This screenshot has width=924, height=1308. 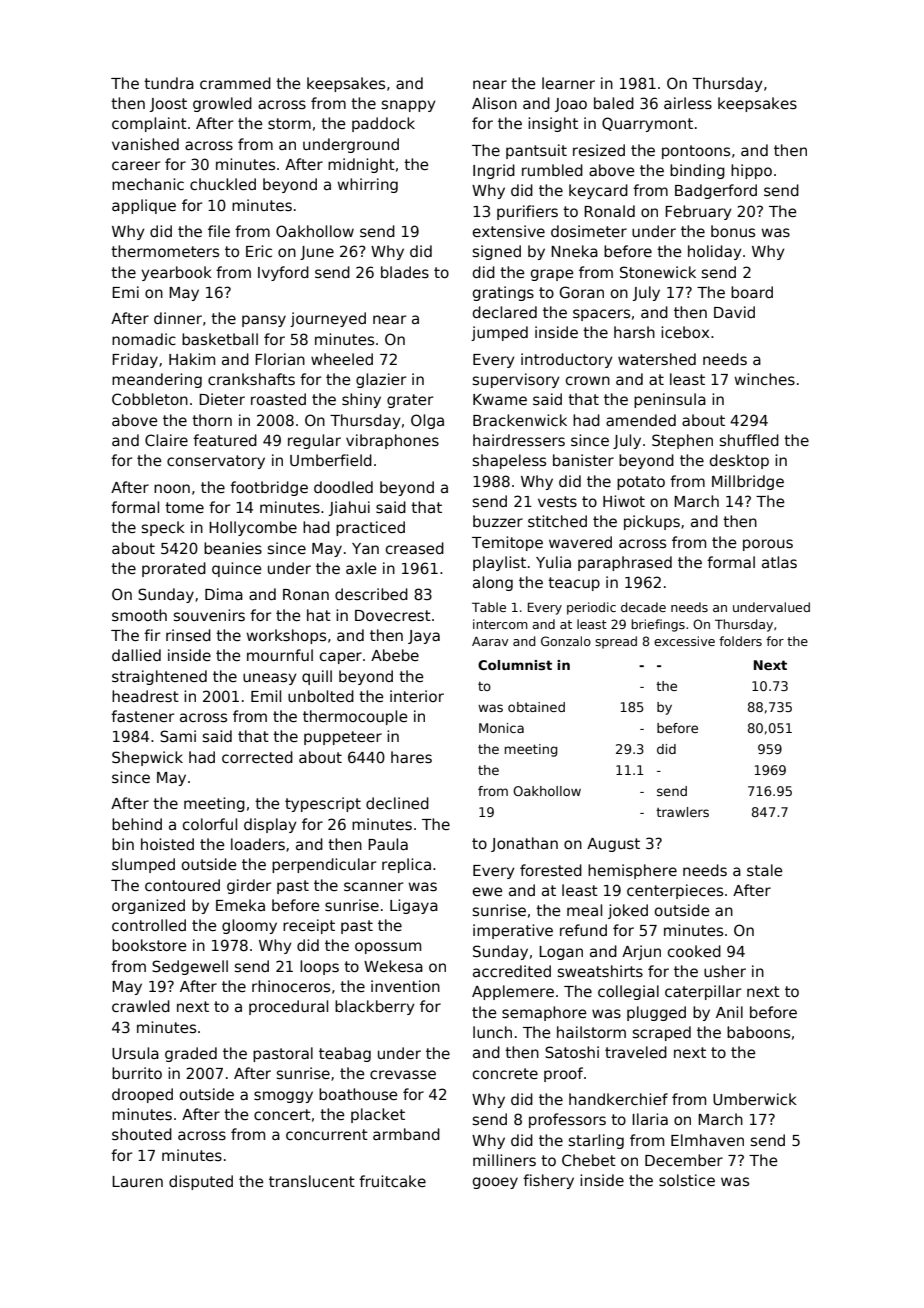 What do you see at coordinates (139, 615) in the screenshot?
I see `smooth` at bounding box center [139, 615].
